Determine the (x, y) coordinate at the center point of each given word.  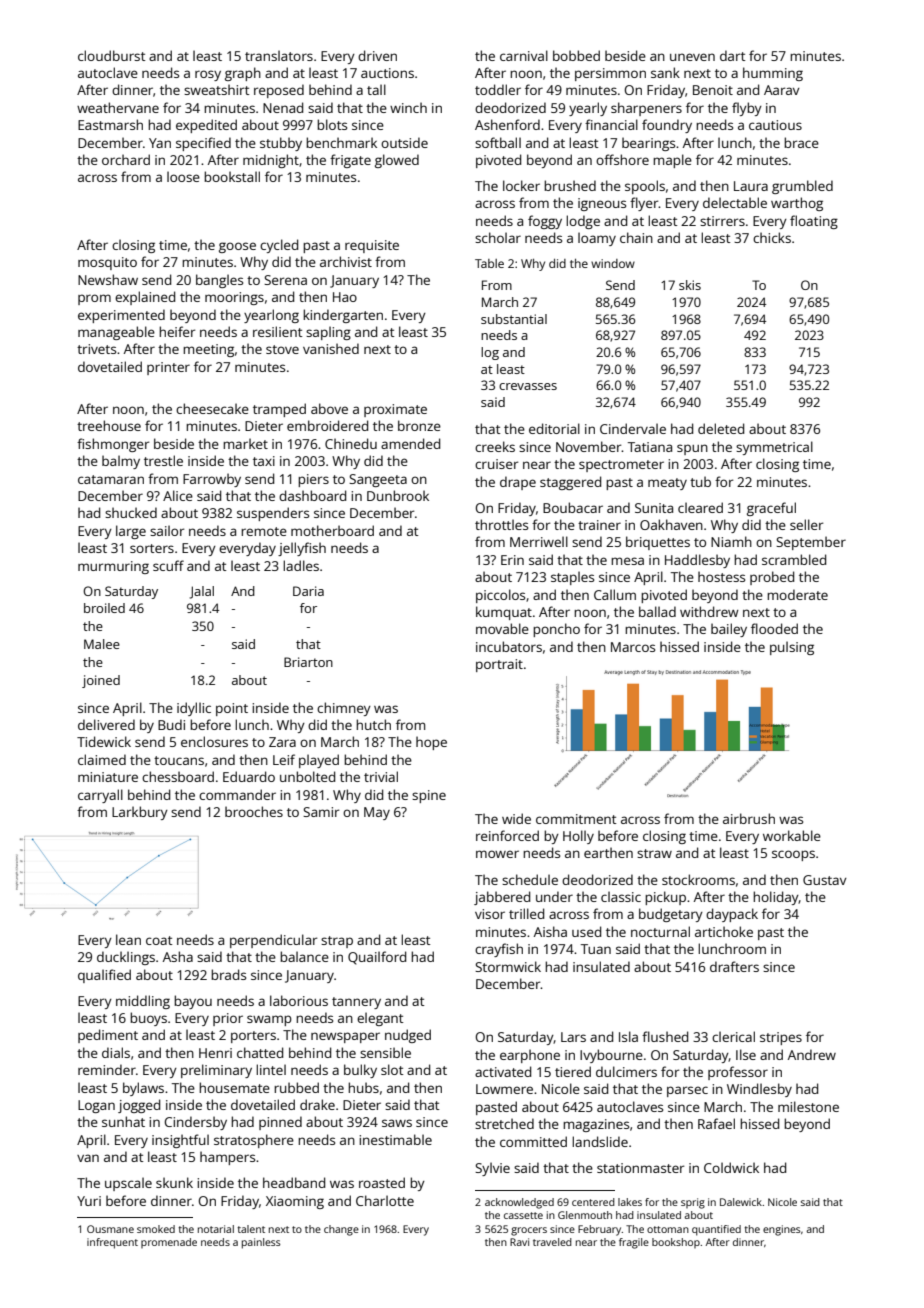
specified (203, 144)
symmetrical (774, 448)
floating (814, 222)
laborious (299, 1000)
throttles (501, 524)
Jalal (202, 592)
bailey (729, 630)
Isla (628, 1036)
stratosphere (254, 1141)
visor (490, 914)
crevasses (528, 386)
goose (237, 247)
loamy (597, 239)
